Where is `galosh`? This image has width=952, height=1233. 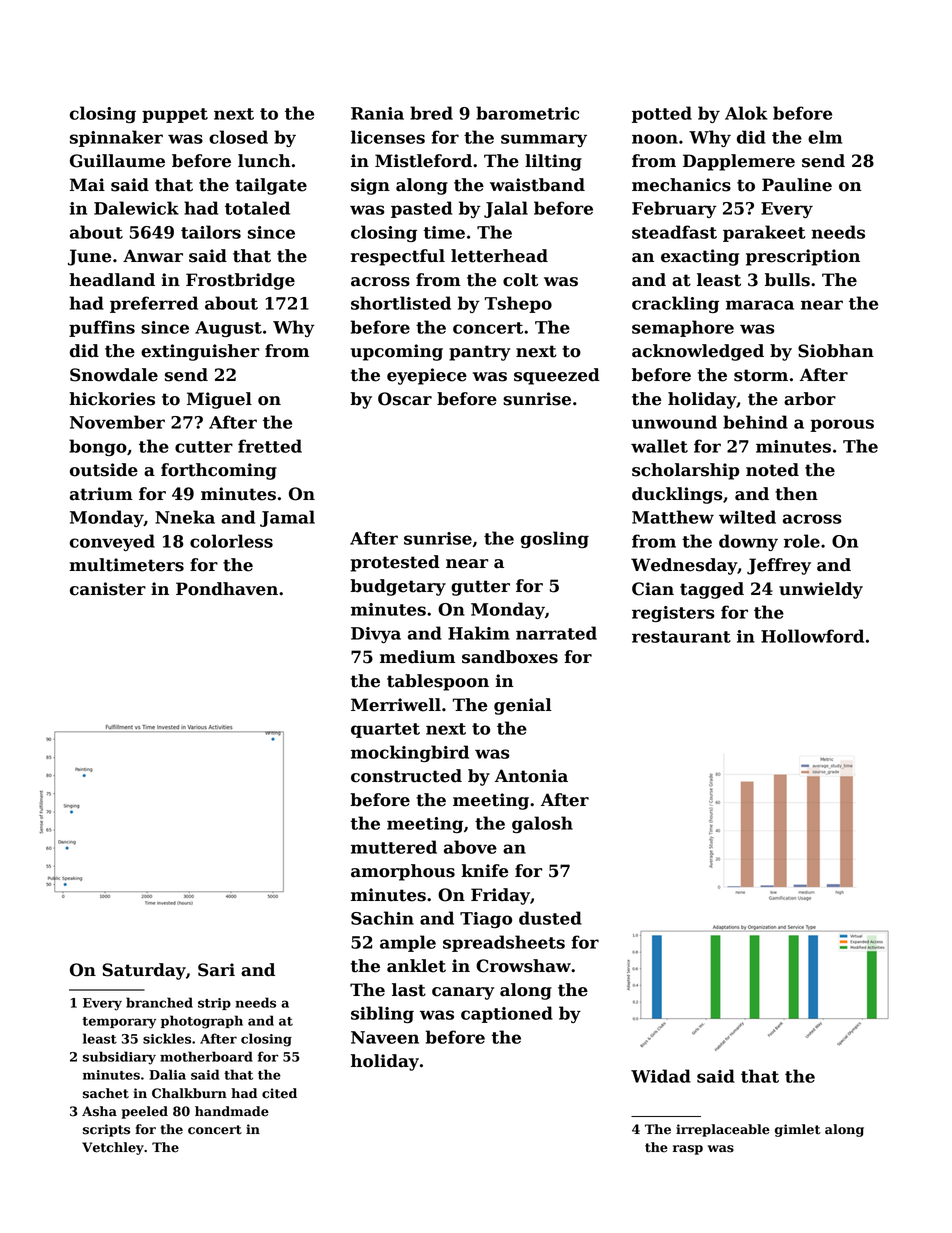 galosh is located at coordinates (542, 824).
